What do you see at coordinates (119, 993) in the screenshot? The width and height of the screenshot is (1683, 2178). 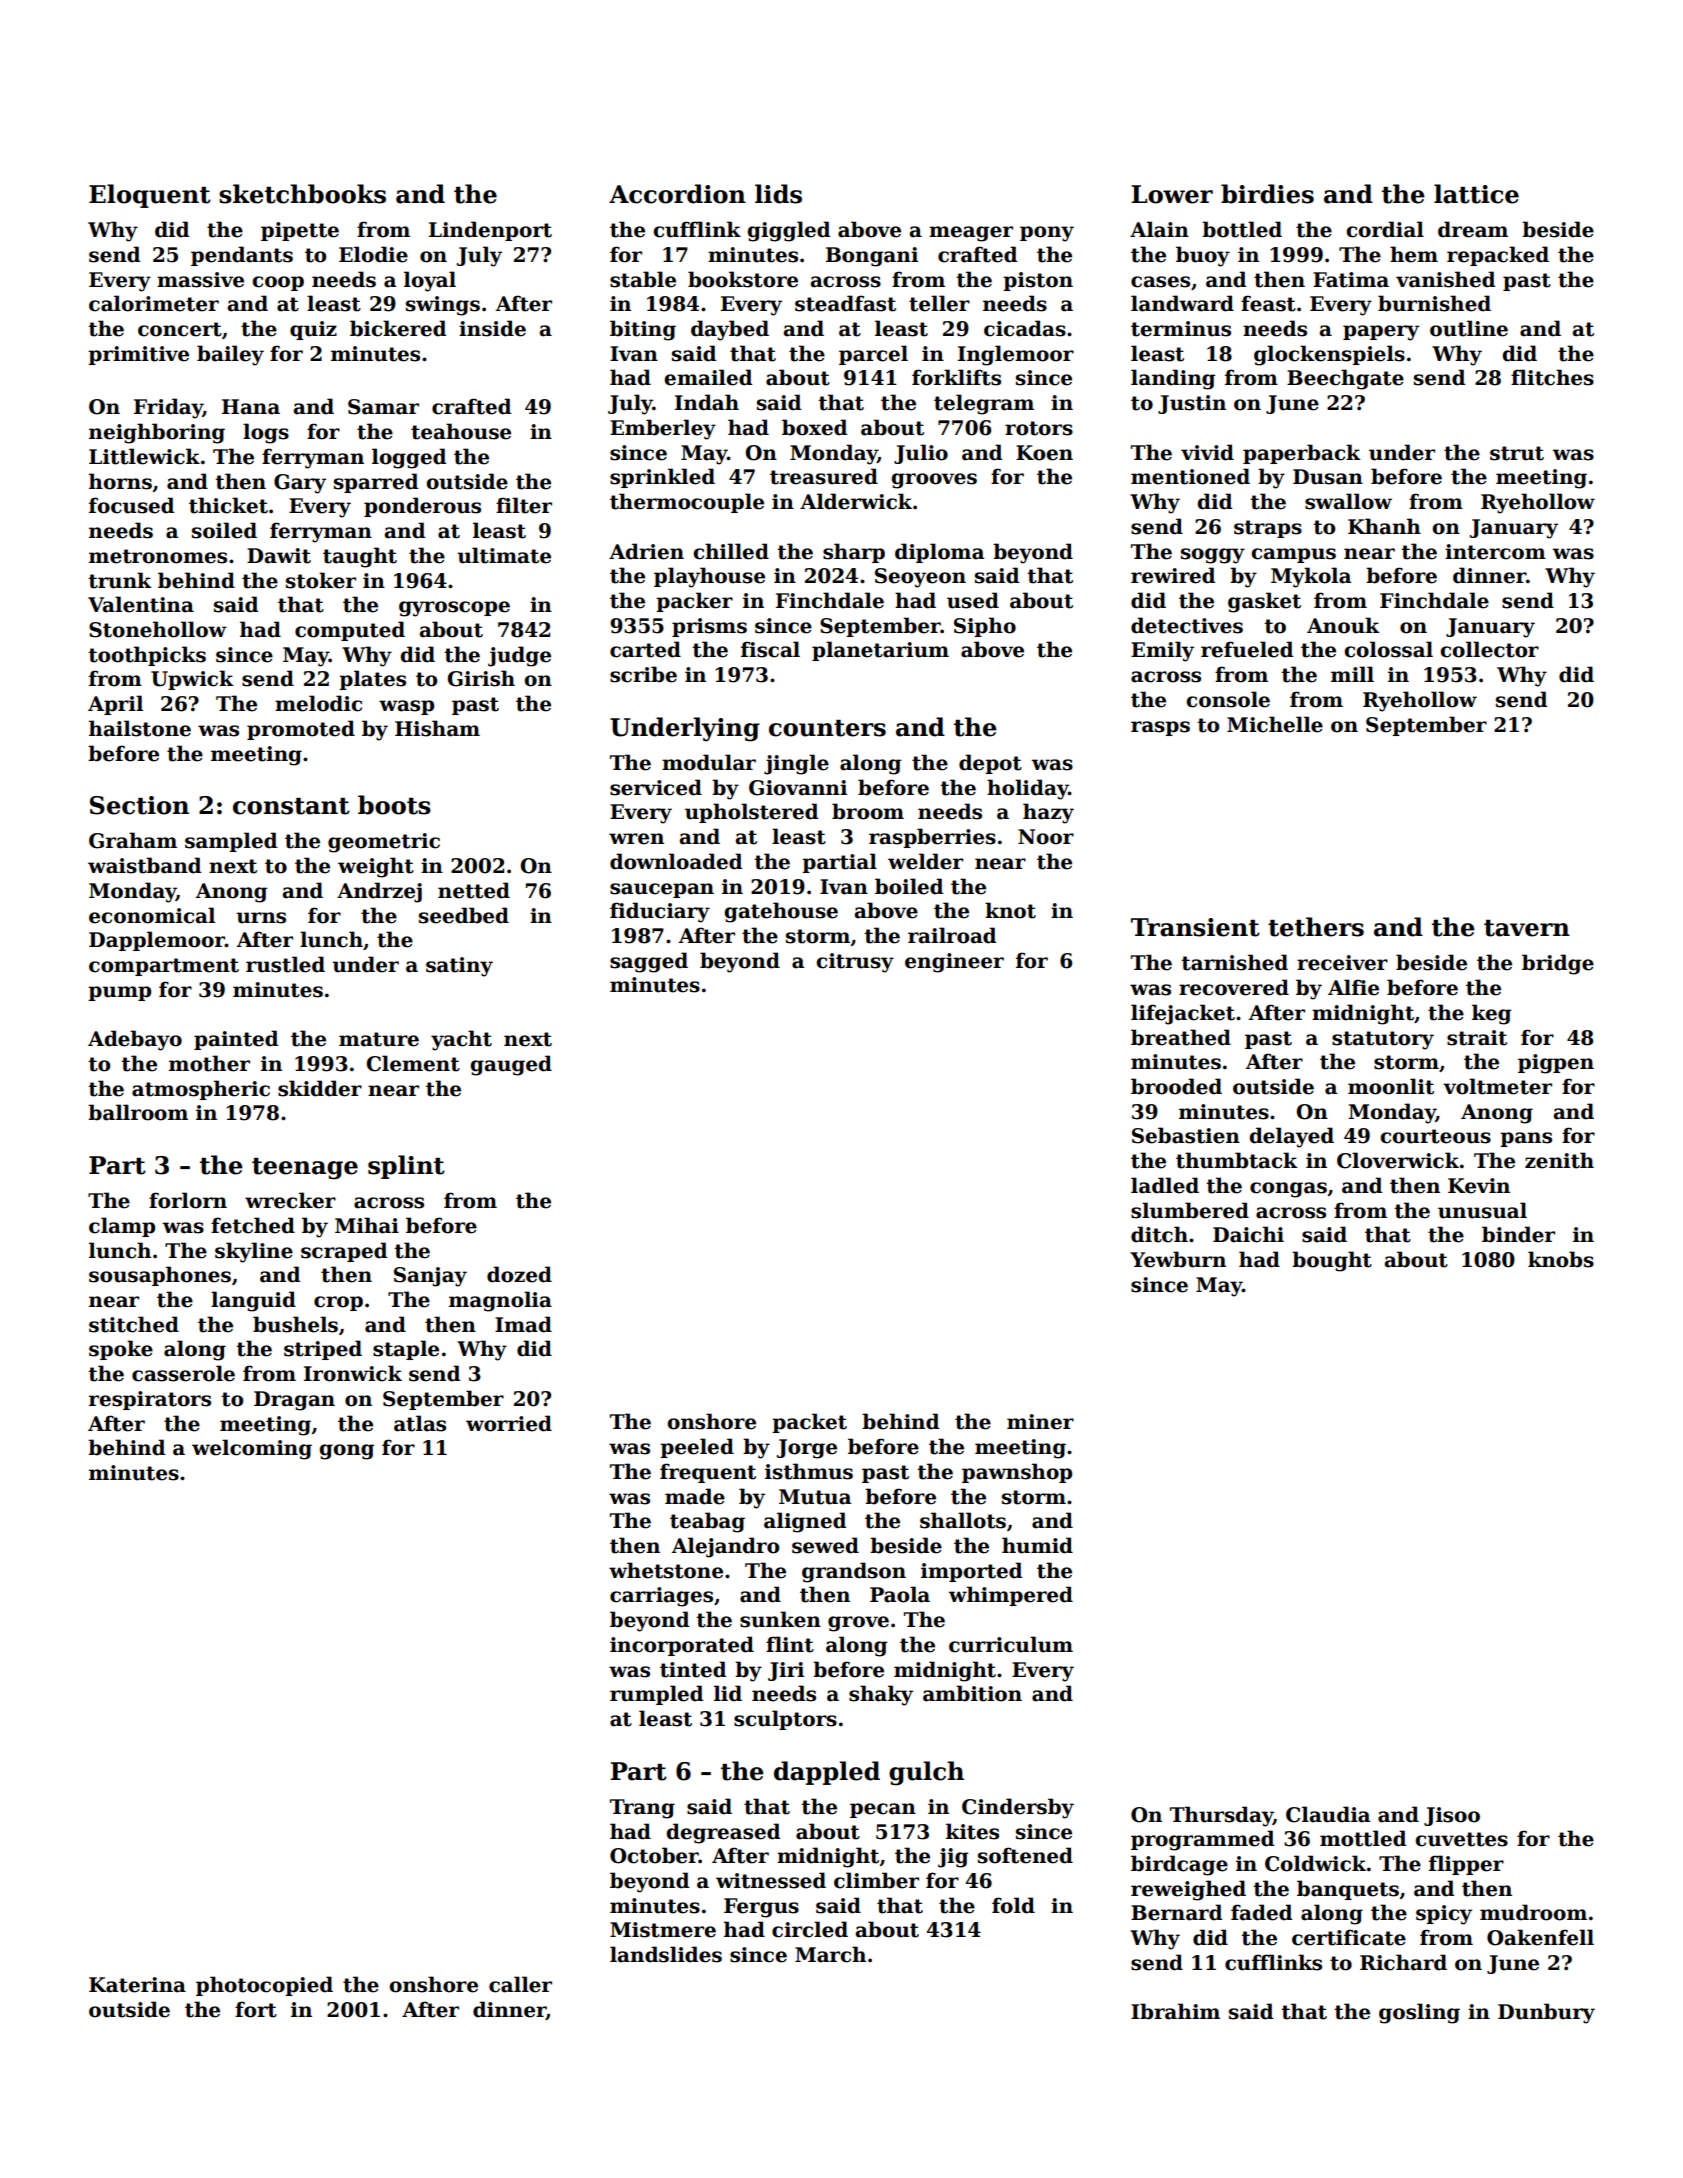 I see `pump` at bounding box center [119, 993].
